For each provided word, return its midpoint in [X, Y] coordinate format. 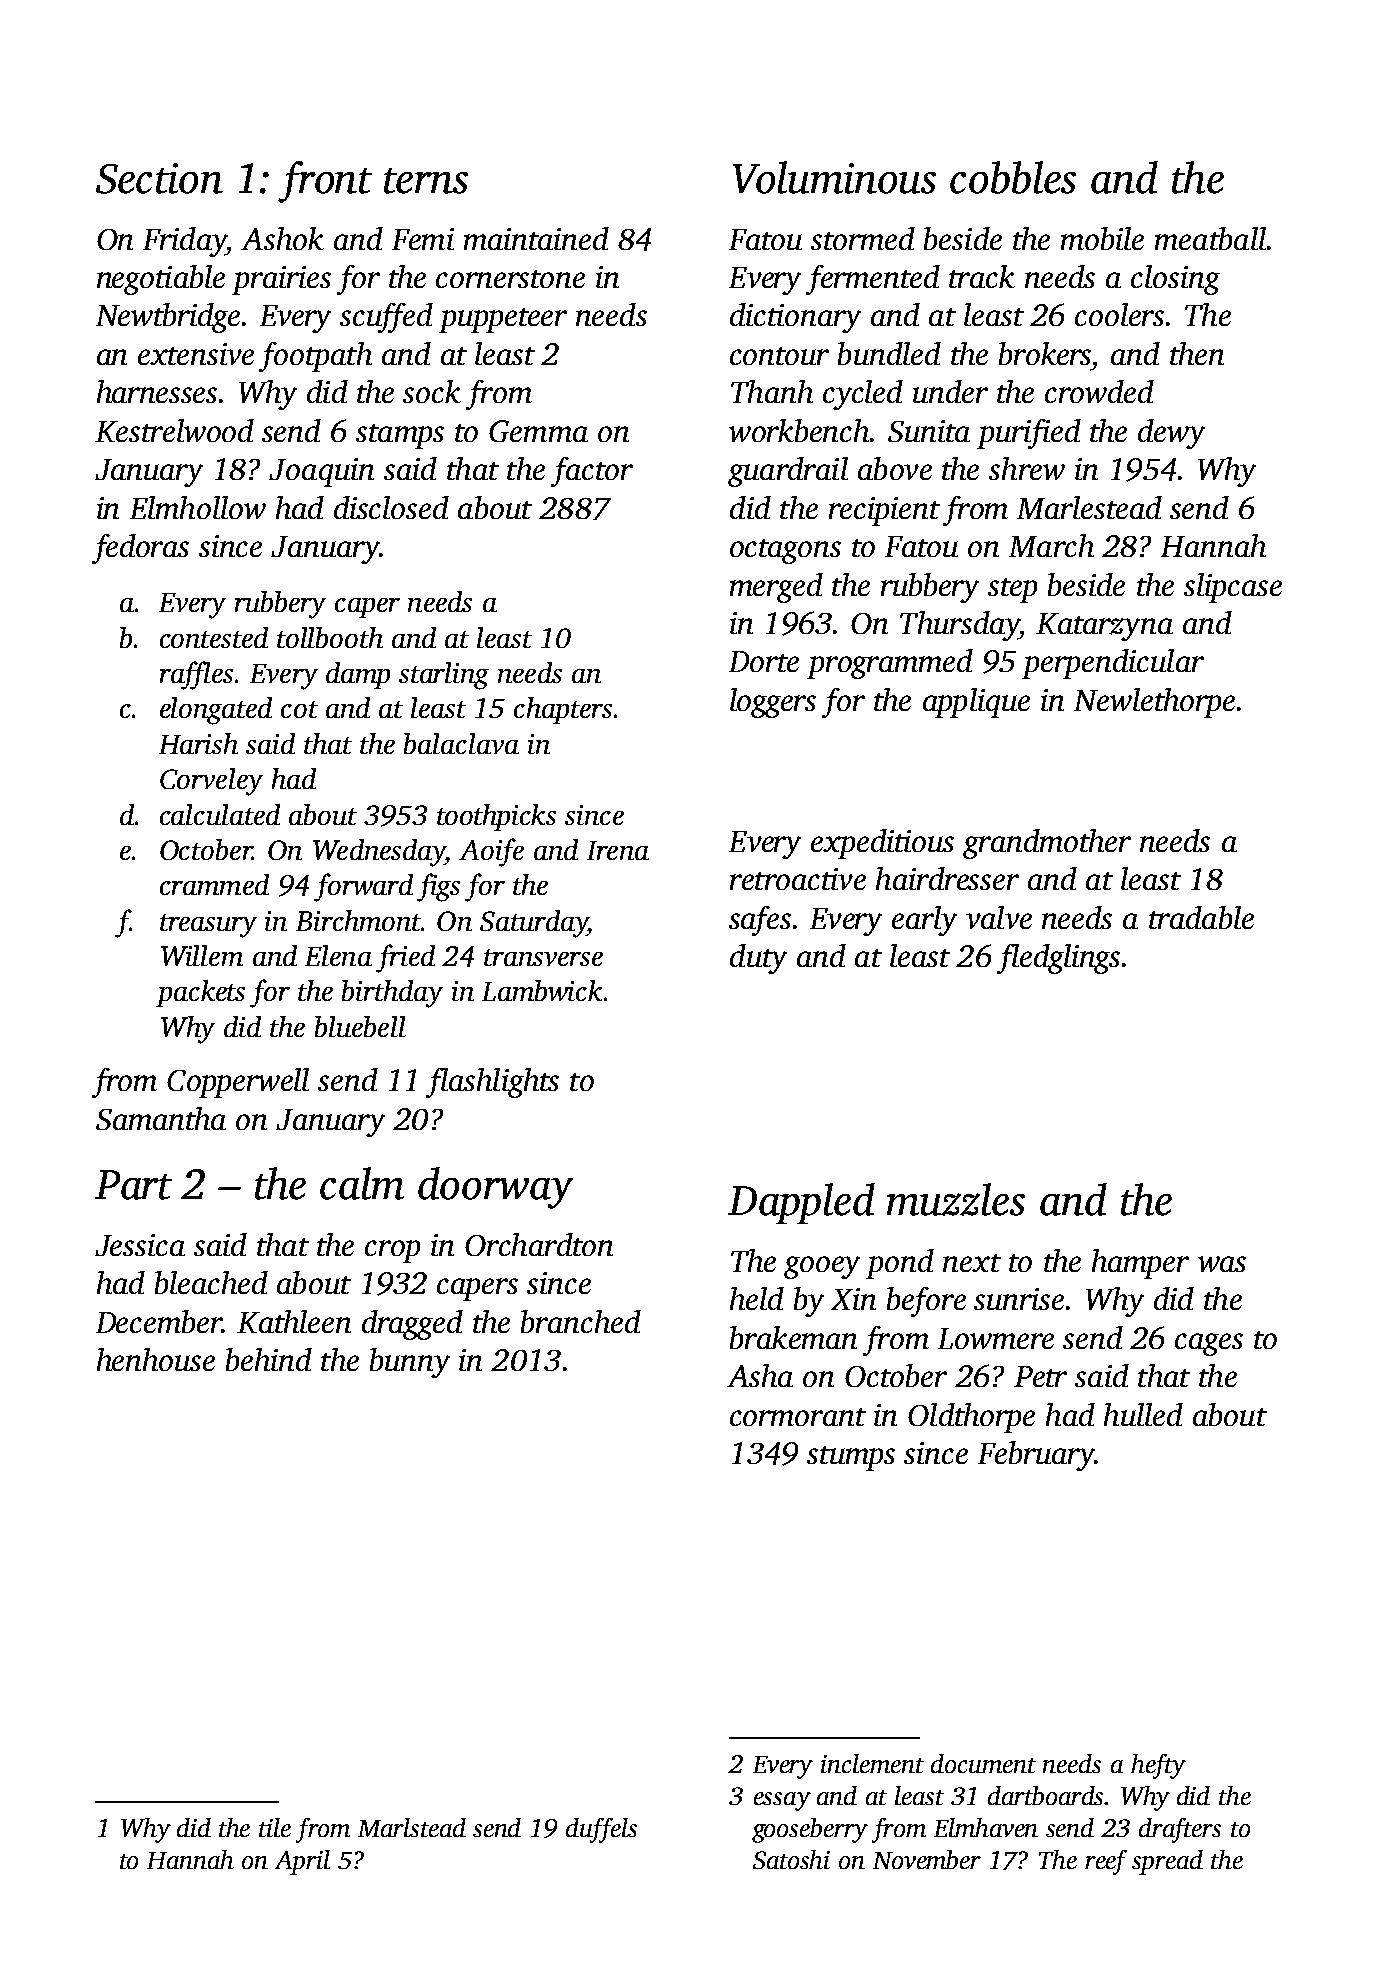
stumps [851, 1458]
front [325, 182]
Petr [1040, 1376]
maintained [536, 238]
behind [269, 1359]
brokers [1045, 353]
